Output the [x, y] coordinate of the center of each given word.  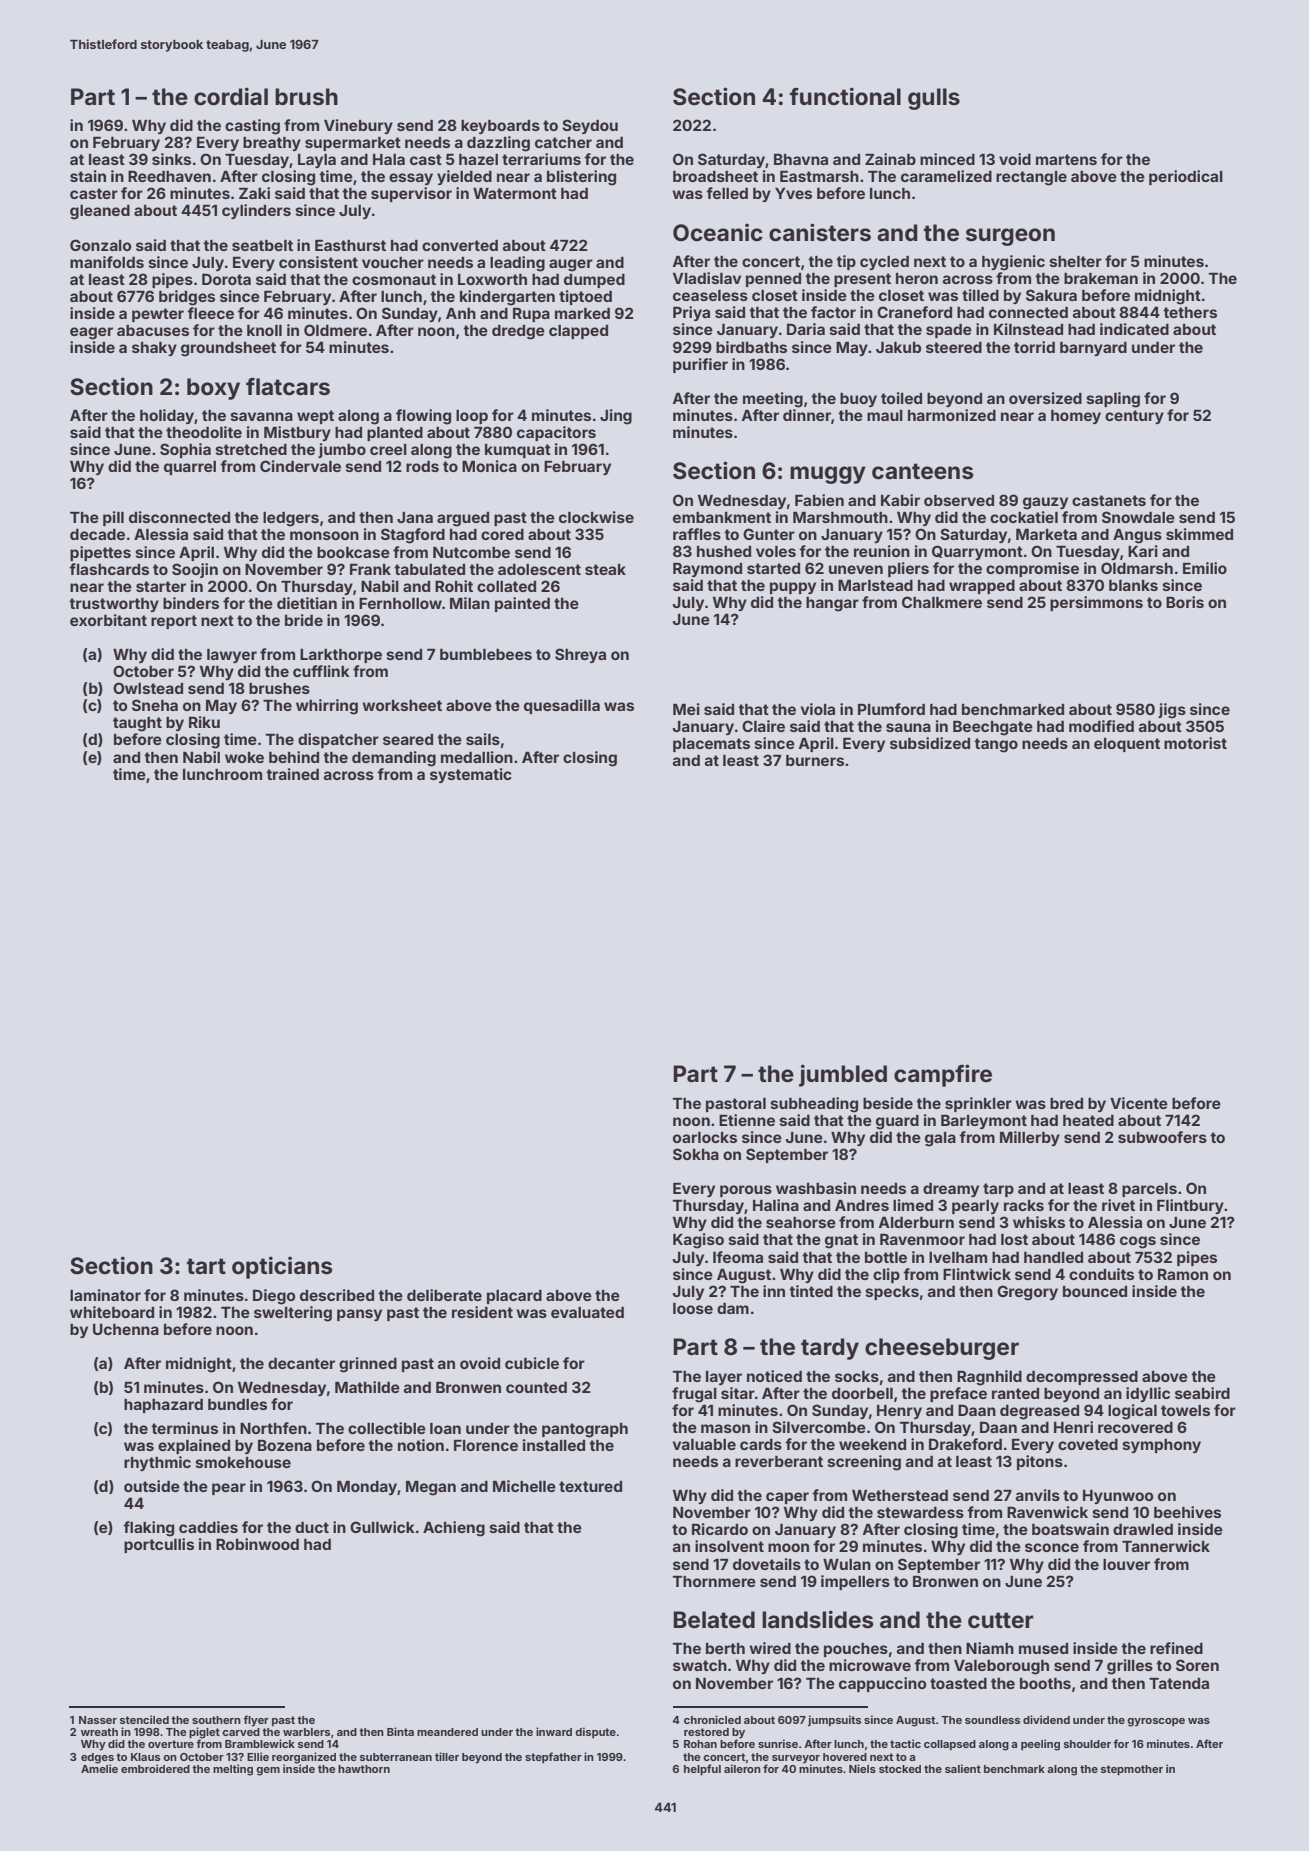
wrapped [982, 587]
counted [536, 1387]
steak [605, 569]
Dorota [226, 279]
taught [137, 724]
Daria [806, 329]
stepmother [1132, 1770]
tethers [1190, 312]
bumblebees [486, 654]
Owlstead [148, 688]
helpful [702, 1770]
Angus [1137, 536]
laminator [105, 1295]
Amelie [99, 1768]
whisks [1039, 1222]
